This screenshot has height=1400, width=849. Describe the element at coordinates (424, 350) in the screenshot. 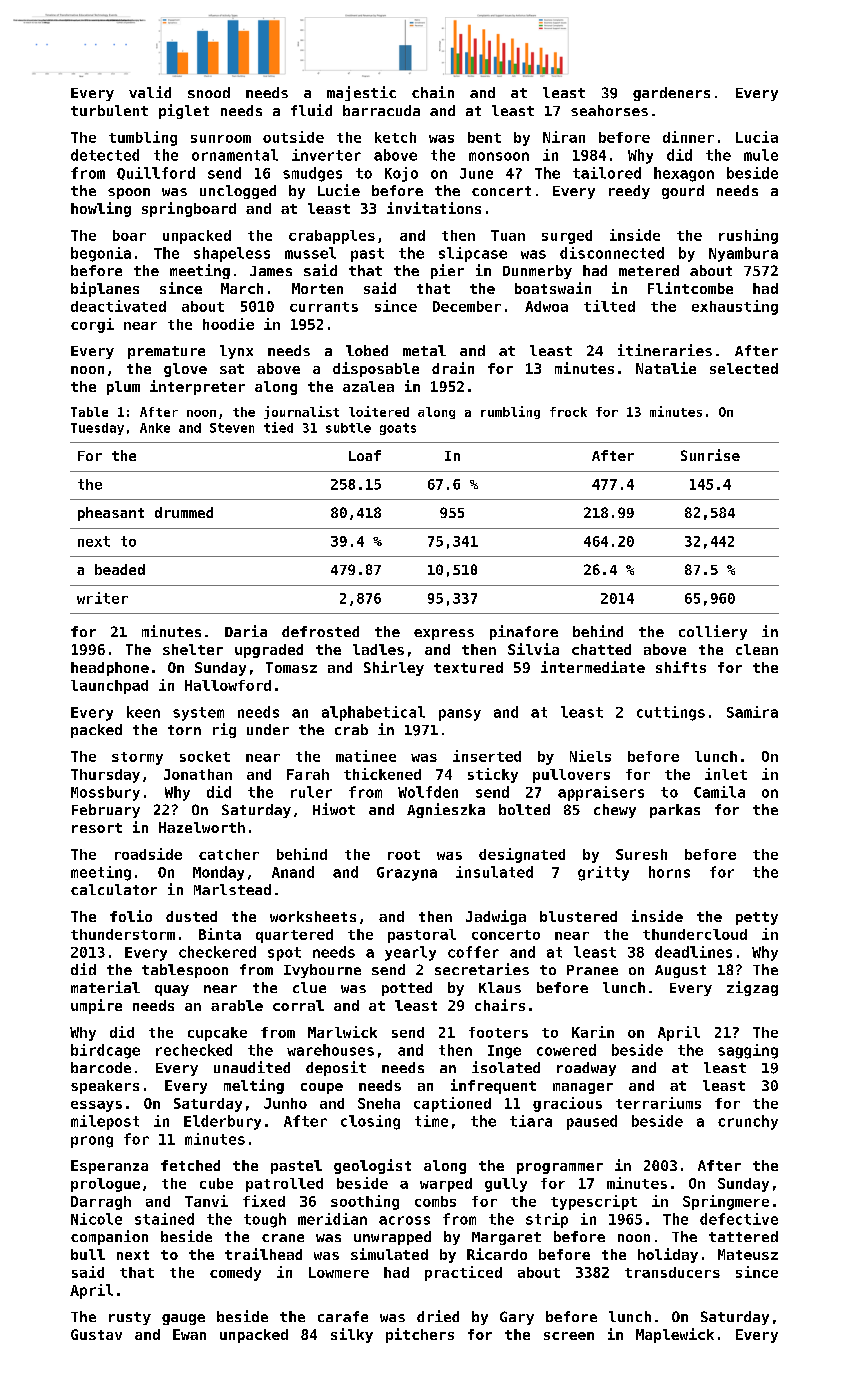

I see `metal` at that location.
